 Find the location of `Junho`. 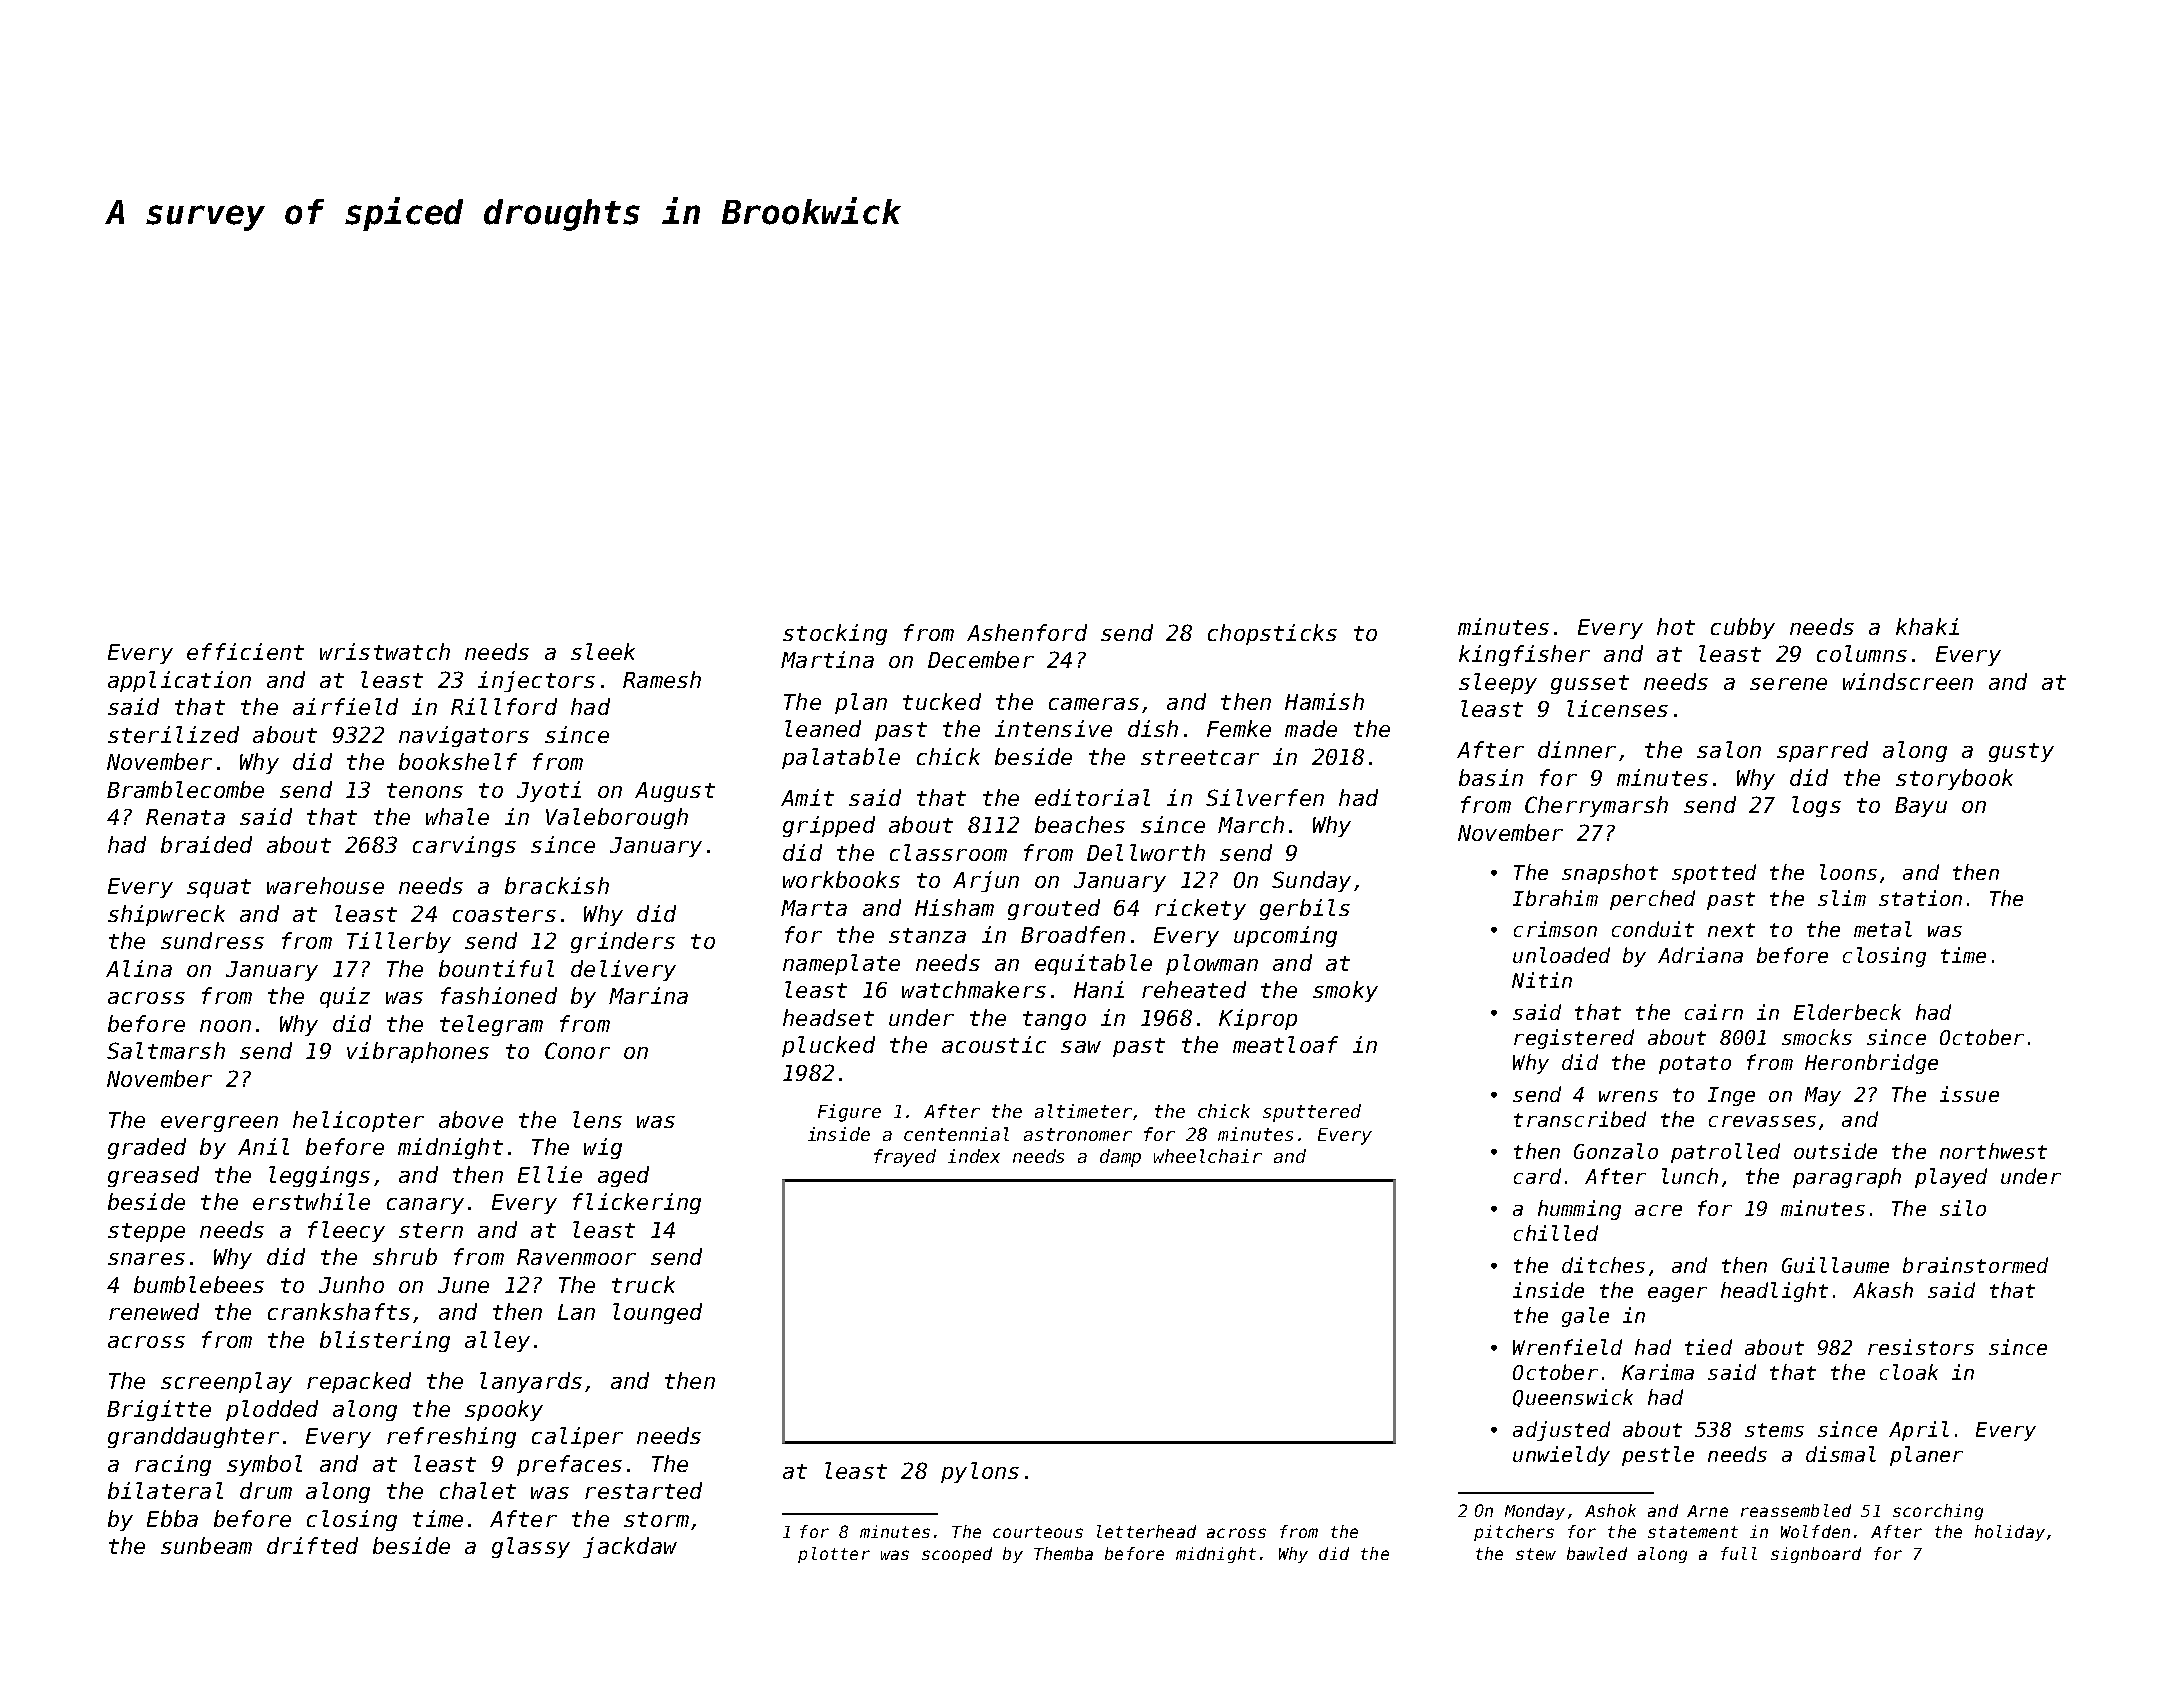

Junho is located at coordinates (351, 1284).
